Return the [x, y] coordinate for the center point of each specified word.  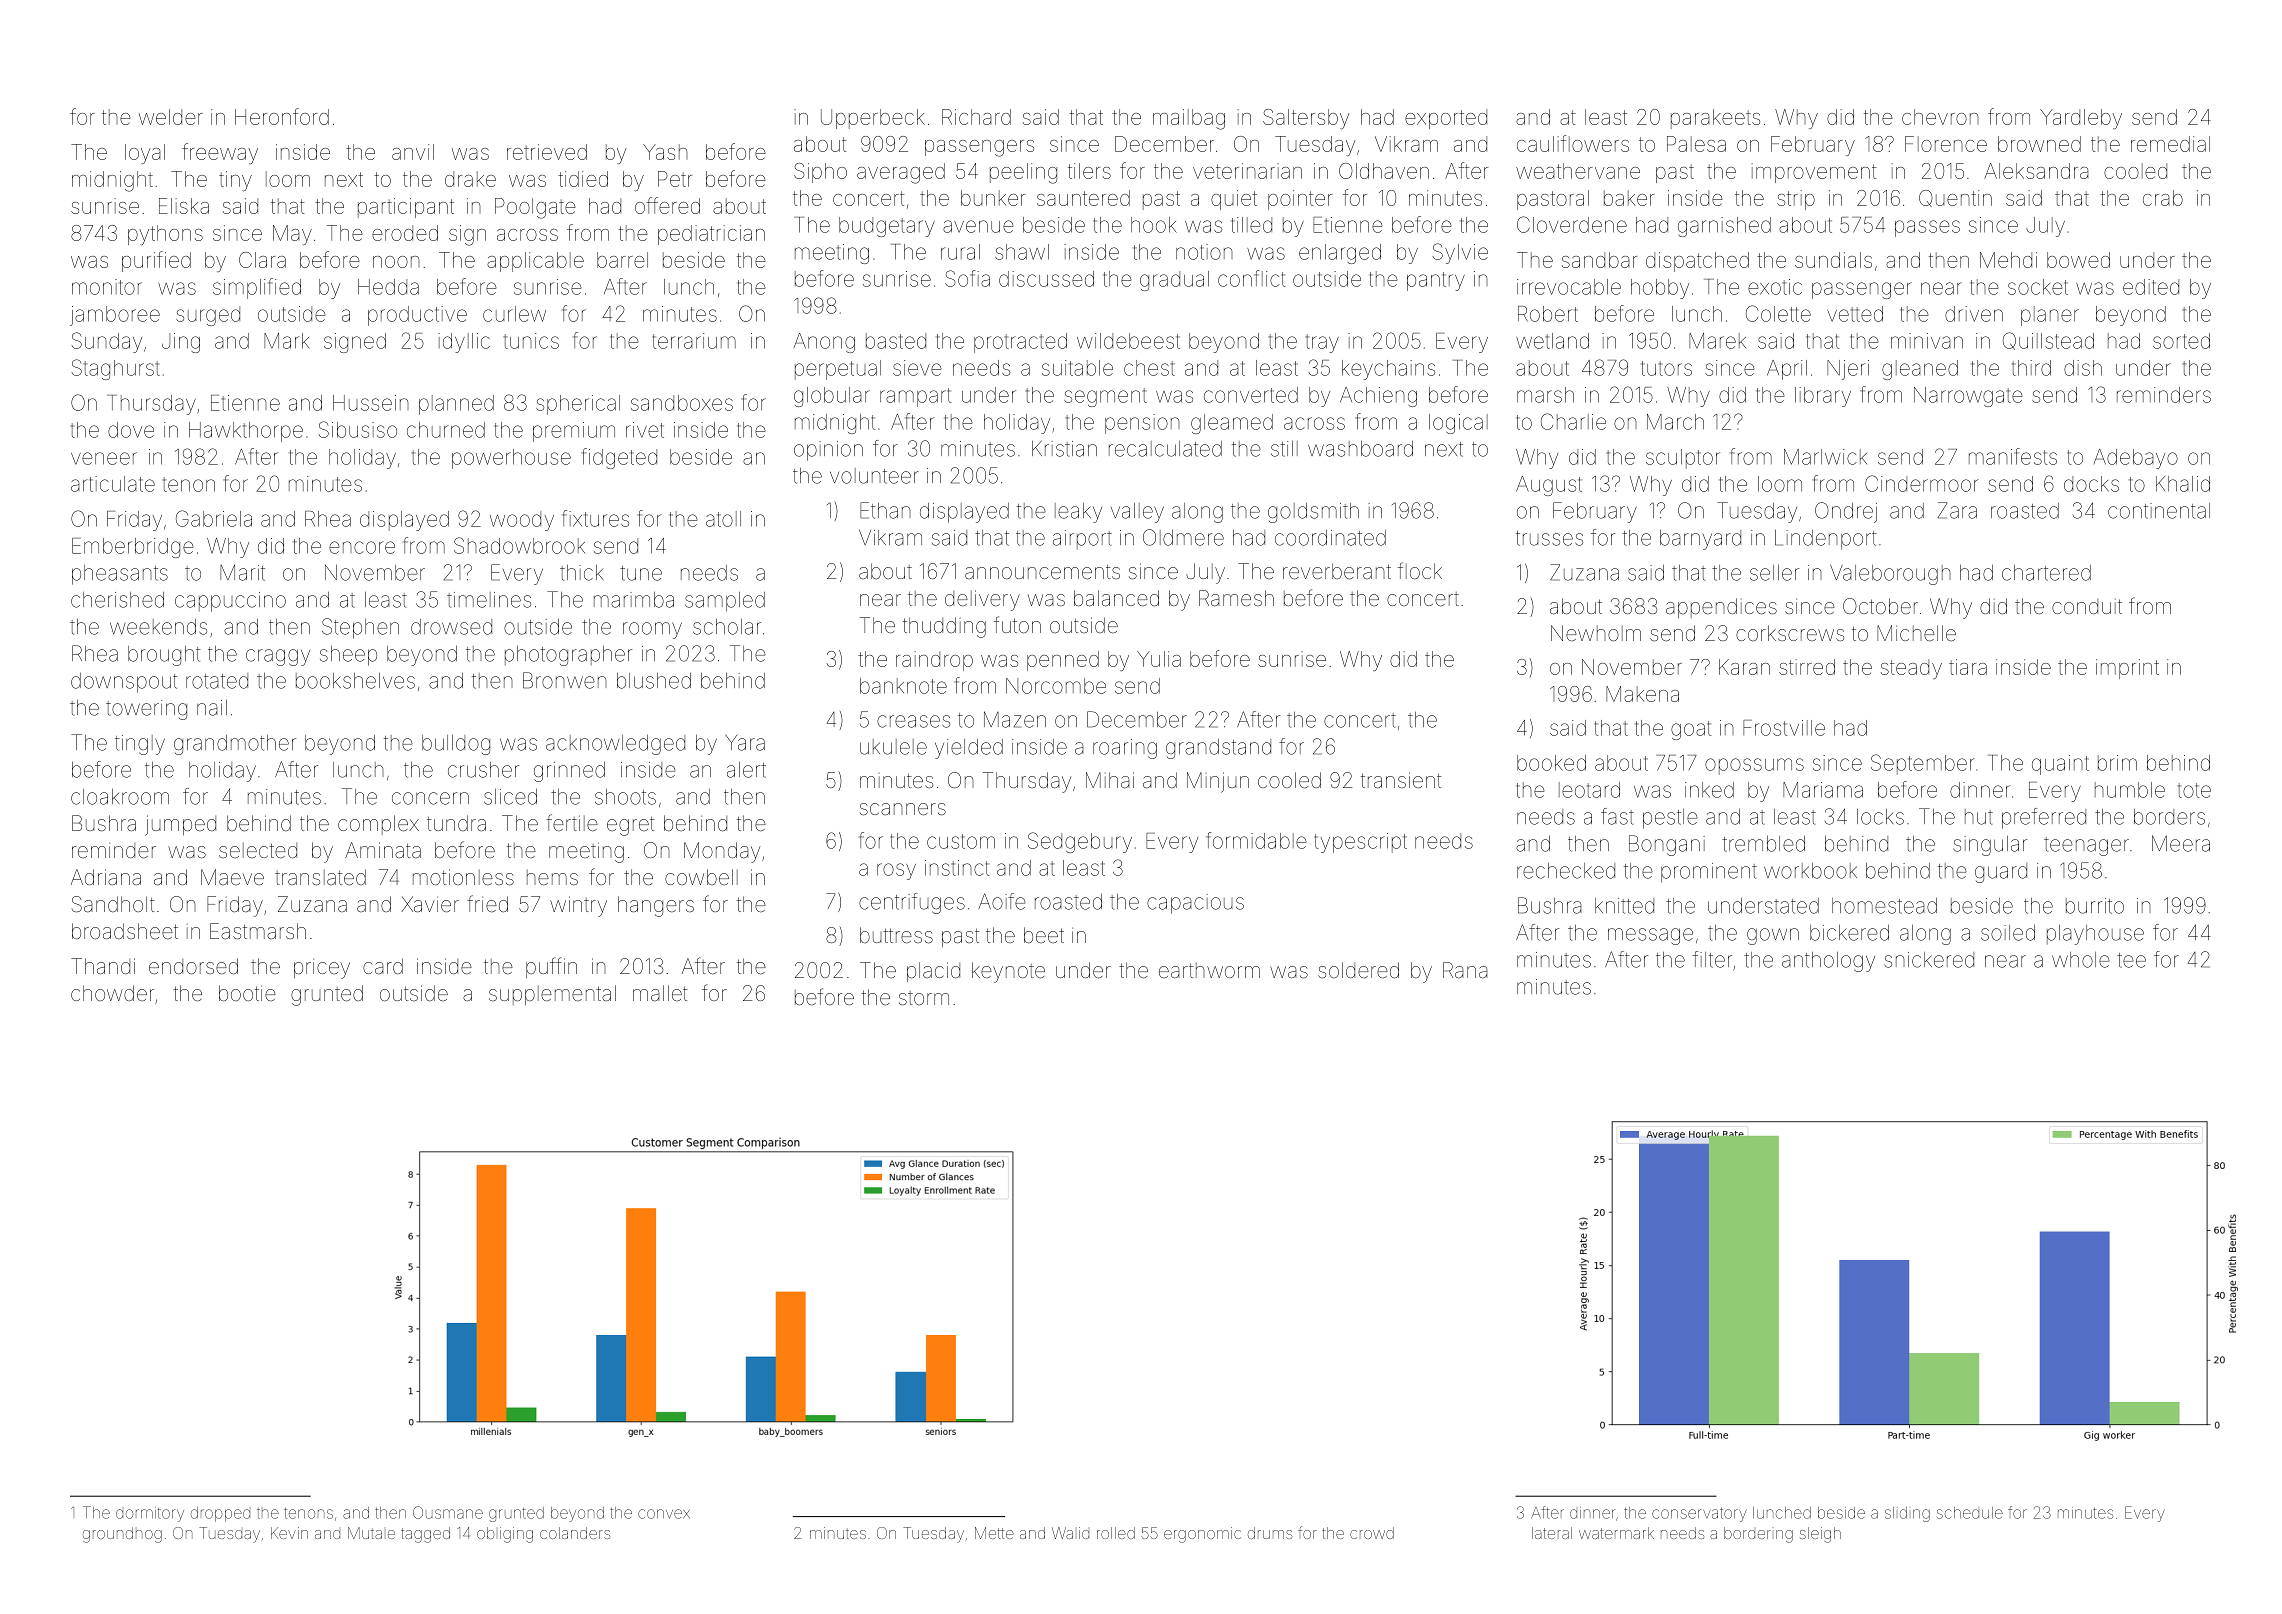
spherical [578, 405]
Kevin [289, 1533]
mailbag [1189, 119]
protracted [1020, 343]
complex [378, 825]
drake [470, 179]
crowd [1372, 1533]
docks [2091, 484]
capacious [1195, 904]
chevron [1940, 117]
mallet [660, 993]
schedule [1970, 1513]
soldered [1358, 970]
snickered [1929, 960]
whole [2081, 960]
